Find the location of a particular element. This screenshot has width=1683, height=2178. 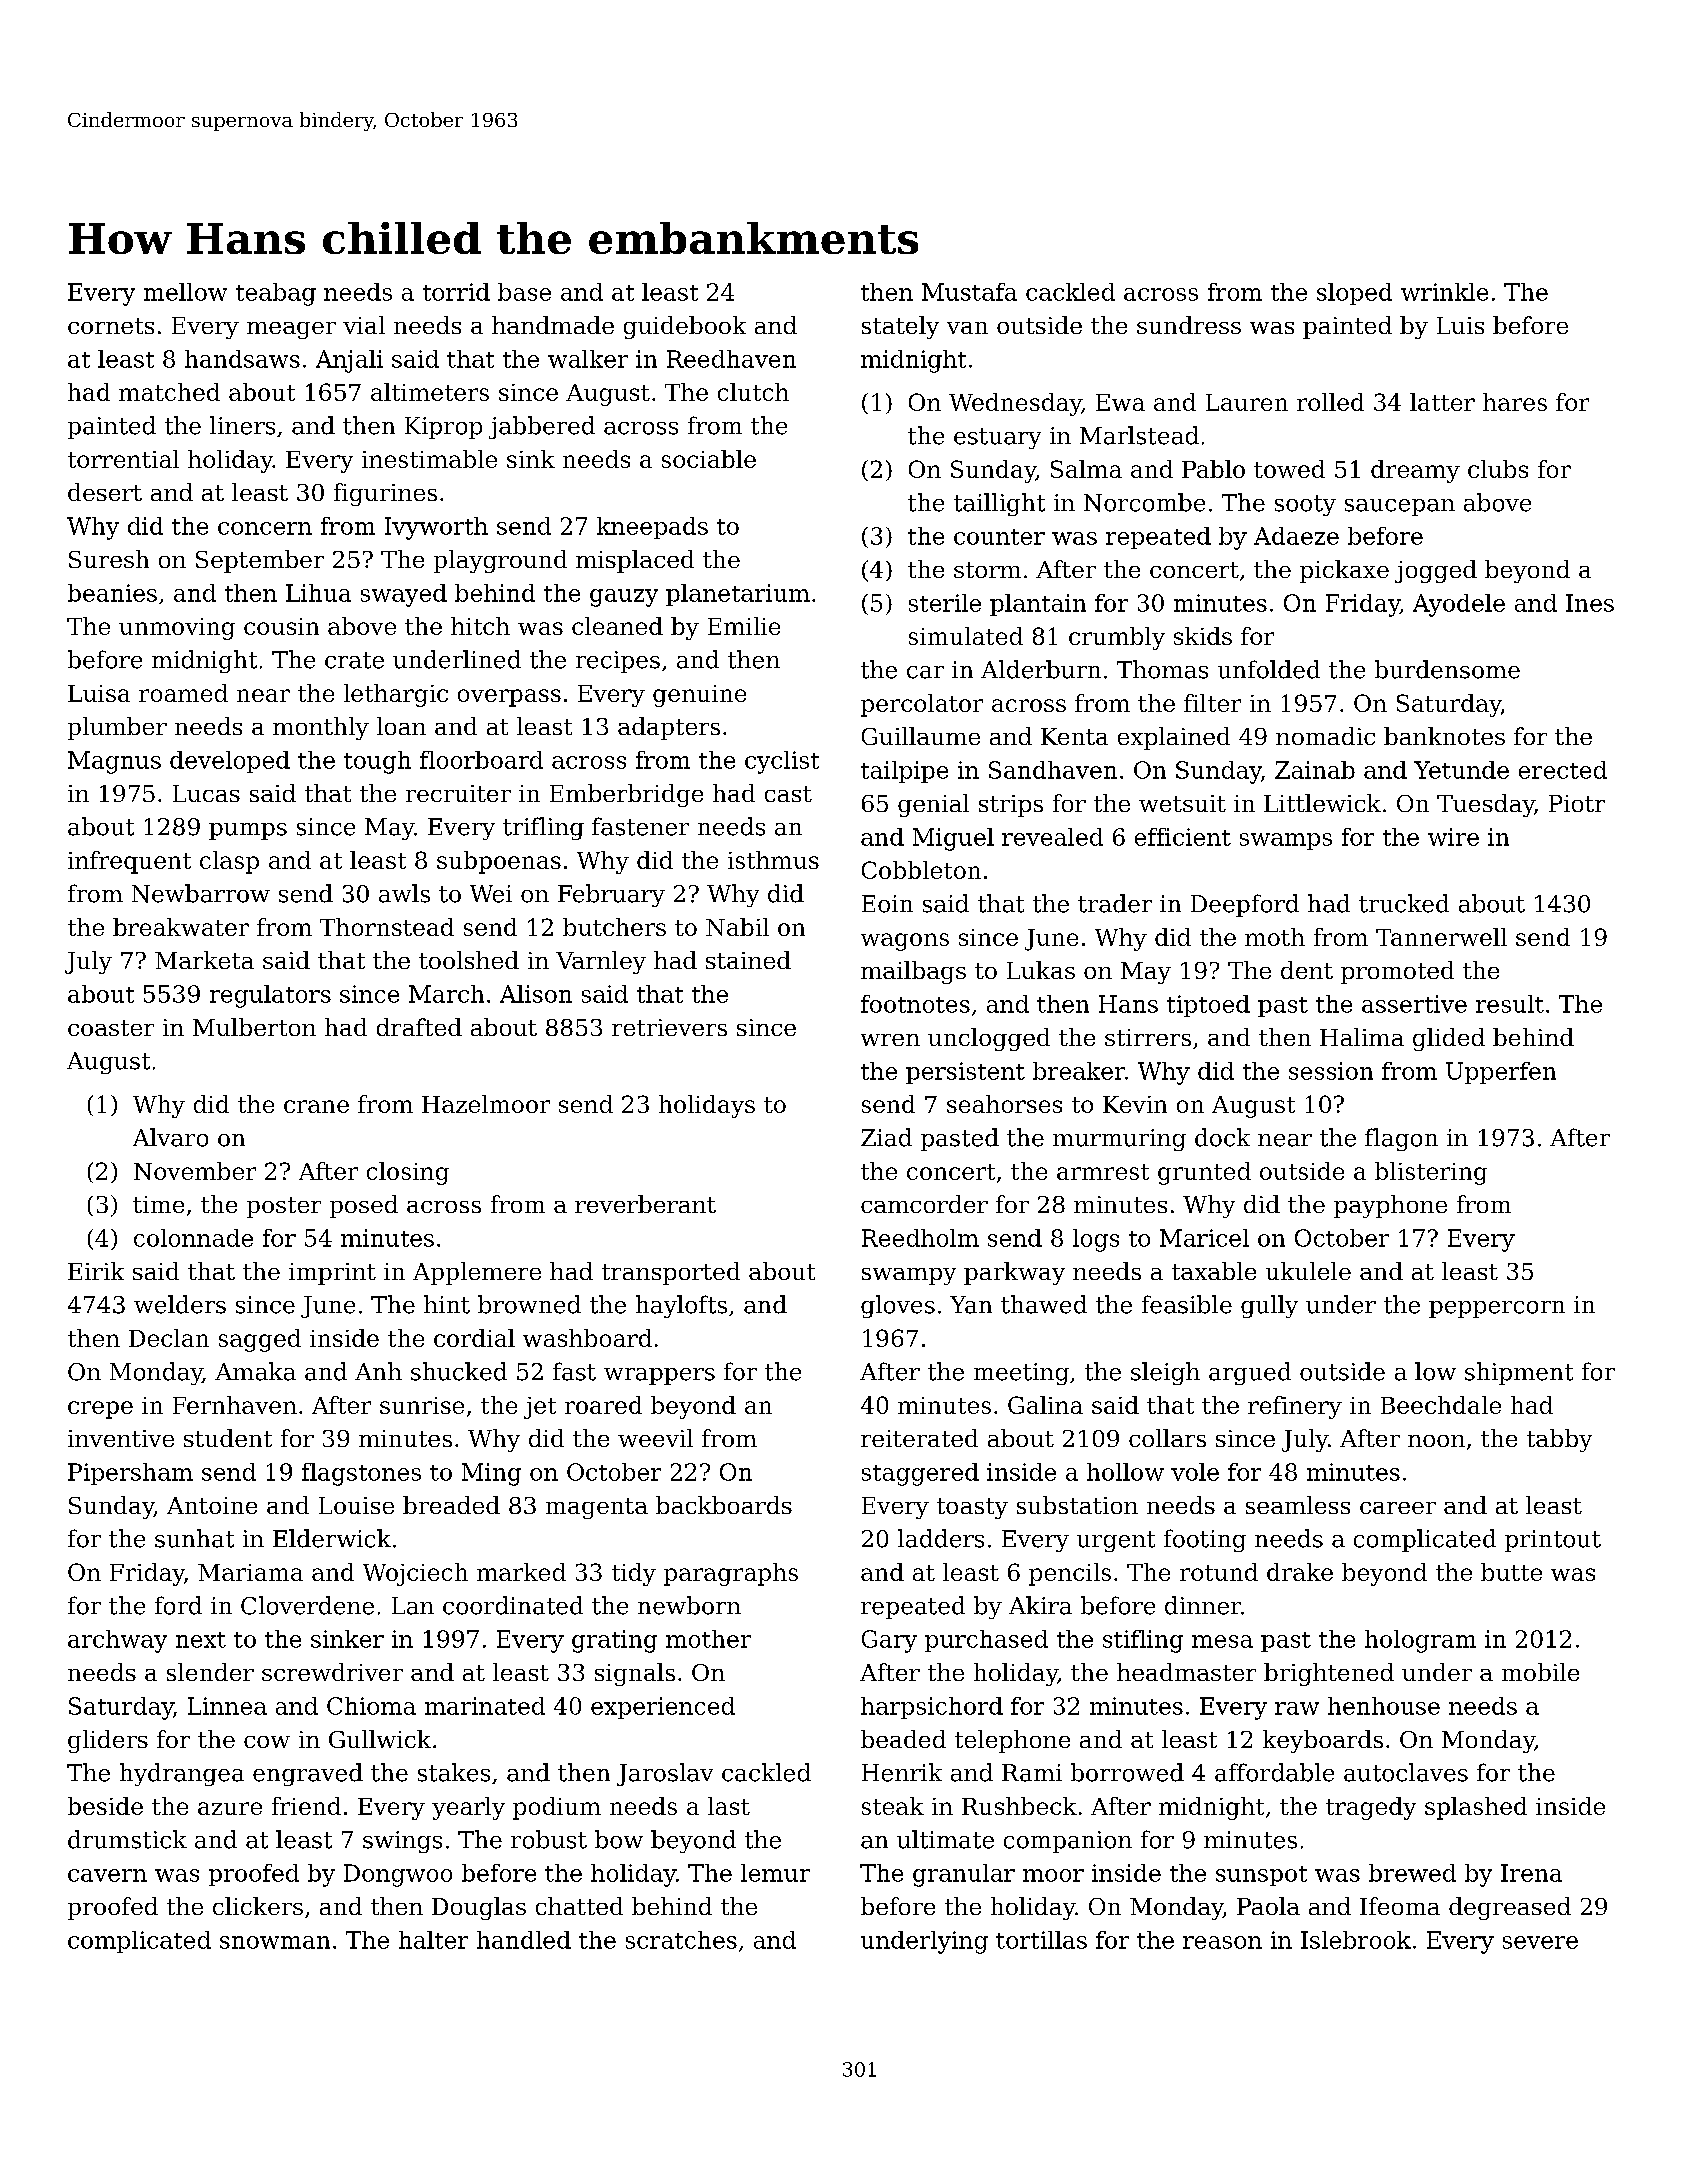

pencils is located at coordinates (1070, 1574).
